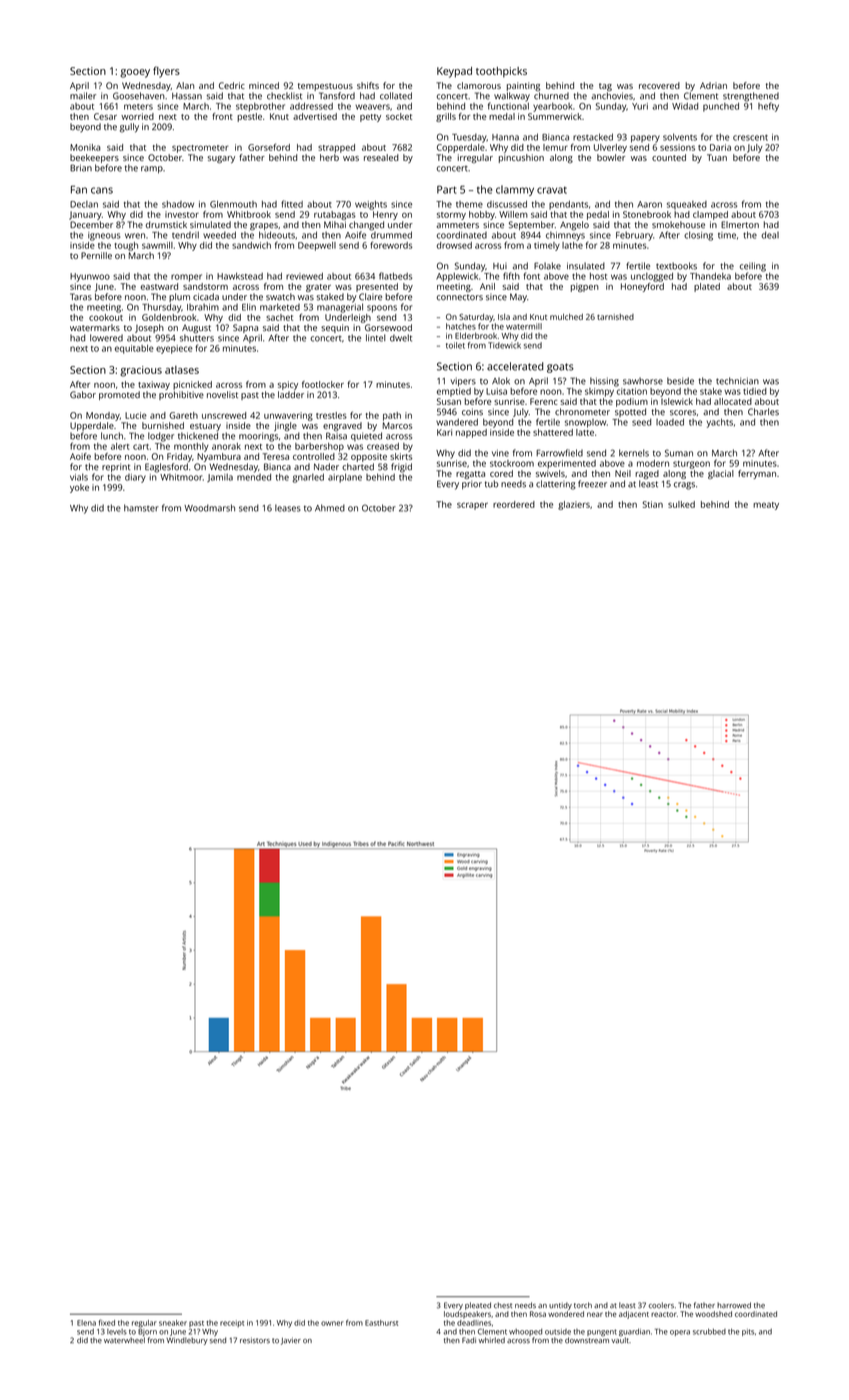 The width and height of the page is (849, 1400). Describe the element at coordinates (173, 1323) in the page. I see `sneaker` at that location.
